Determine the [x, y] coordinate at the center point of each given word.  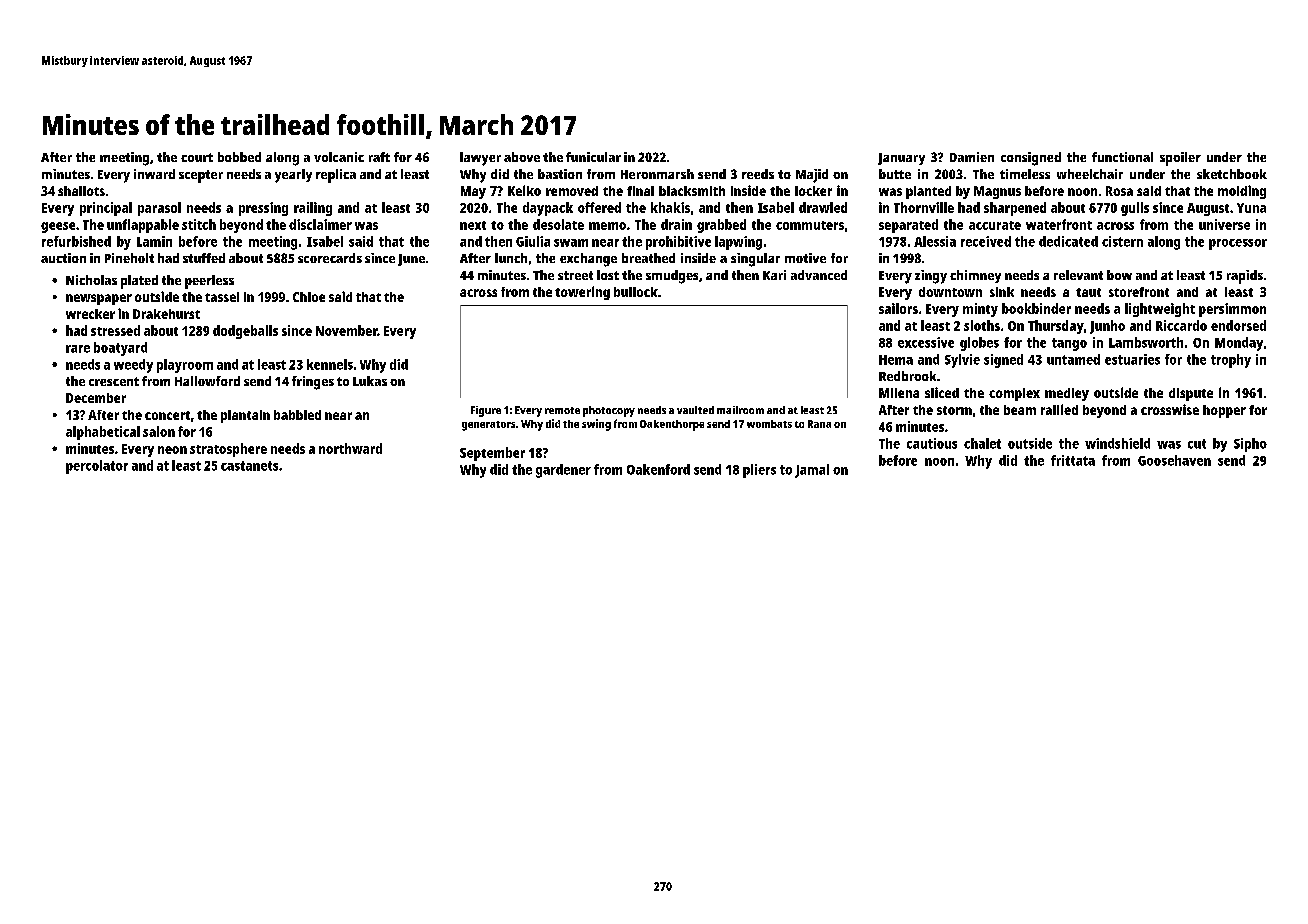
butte [895, 174]
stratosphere [228, 450]
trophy [1231, 361]
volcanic [339, 157]
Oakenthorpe [672, 425]
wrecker [90, 314]
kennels [330, 364]
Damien [972, 157]
